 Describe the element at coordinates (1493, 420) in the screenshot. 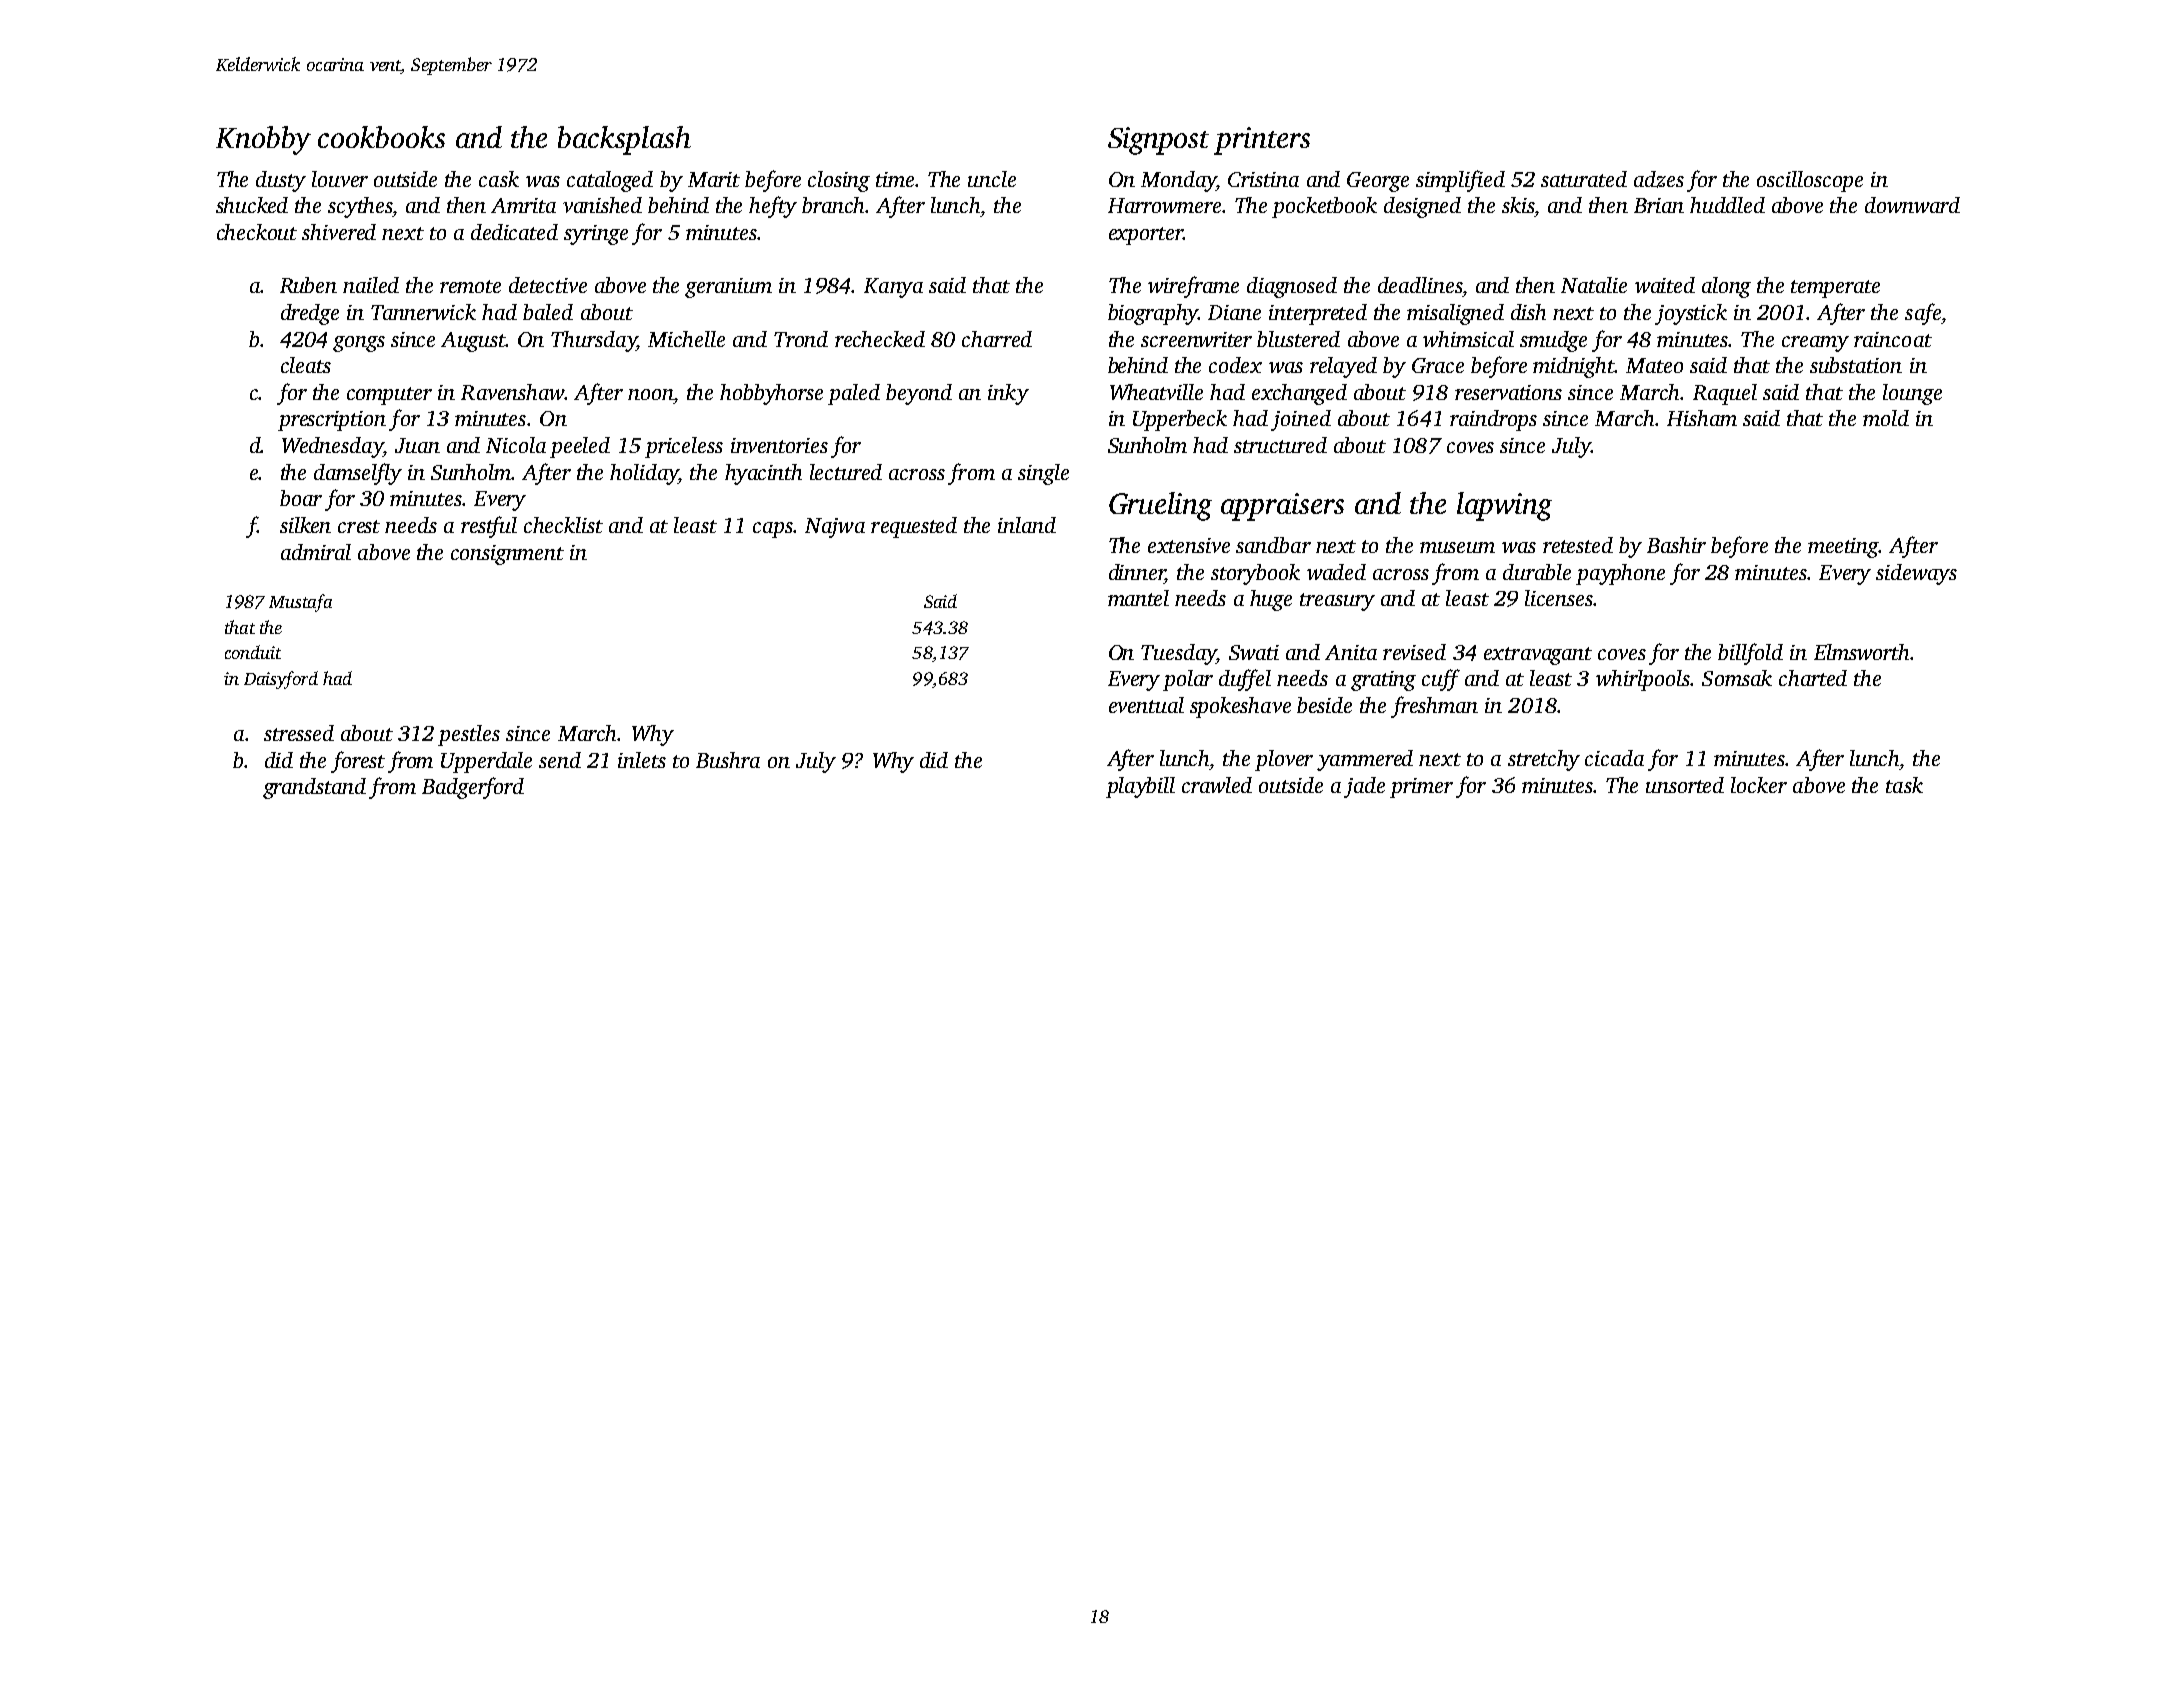

I see `raindrops` at that location.
